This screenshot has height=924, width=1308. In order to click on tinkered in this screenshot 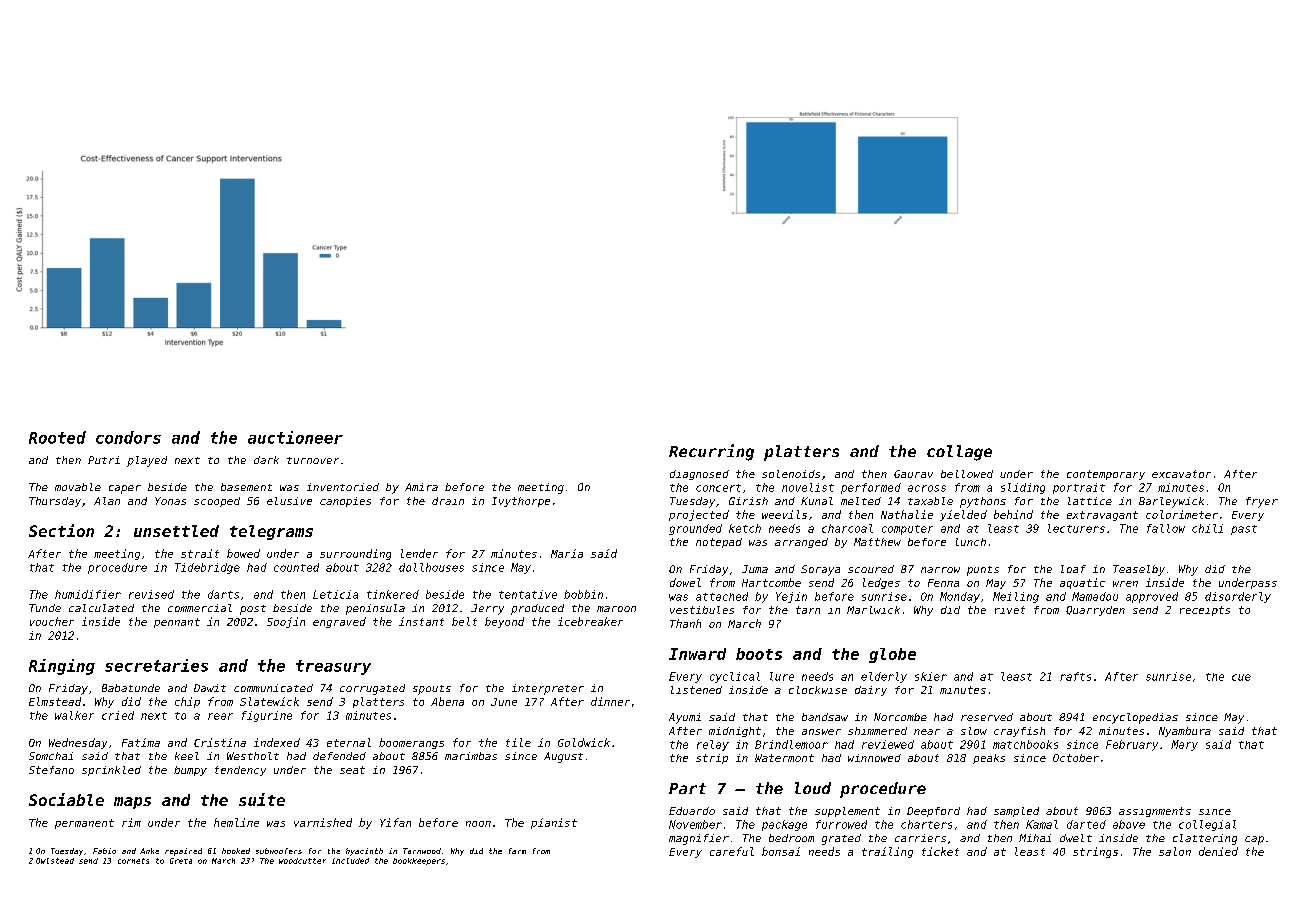, I will do `click(393, 594)`.
